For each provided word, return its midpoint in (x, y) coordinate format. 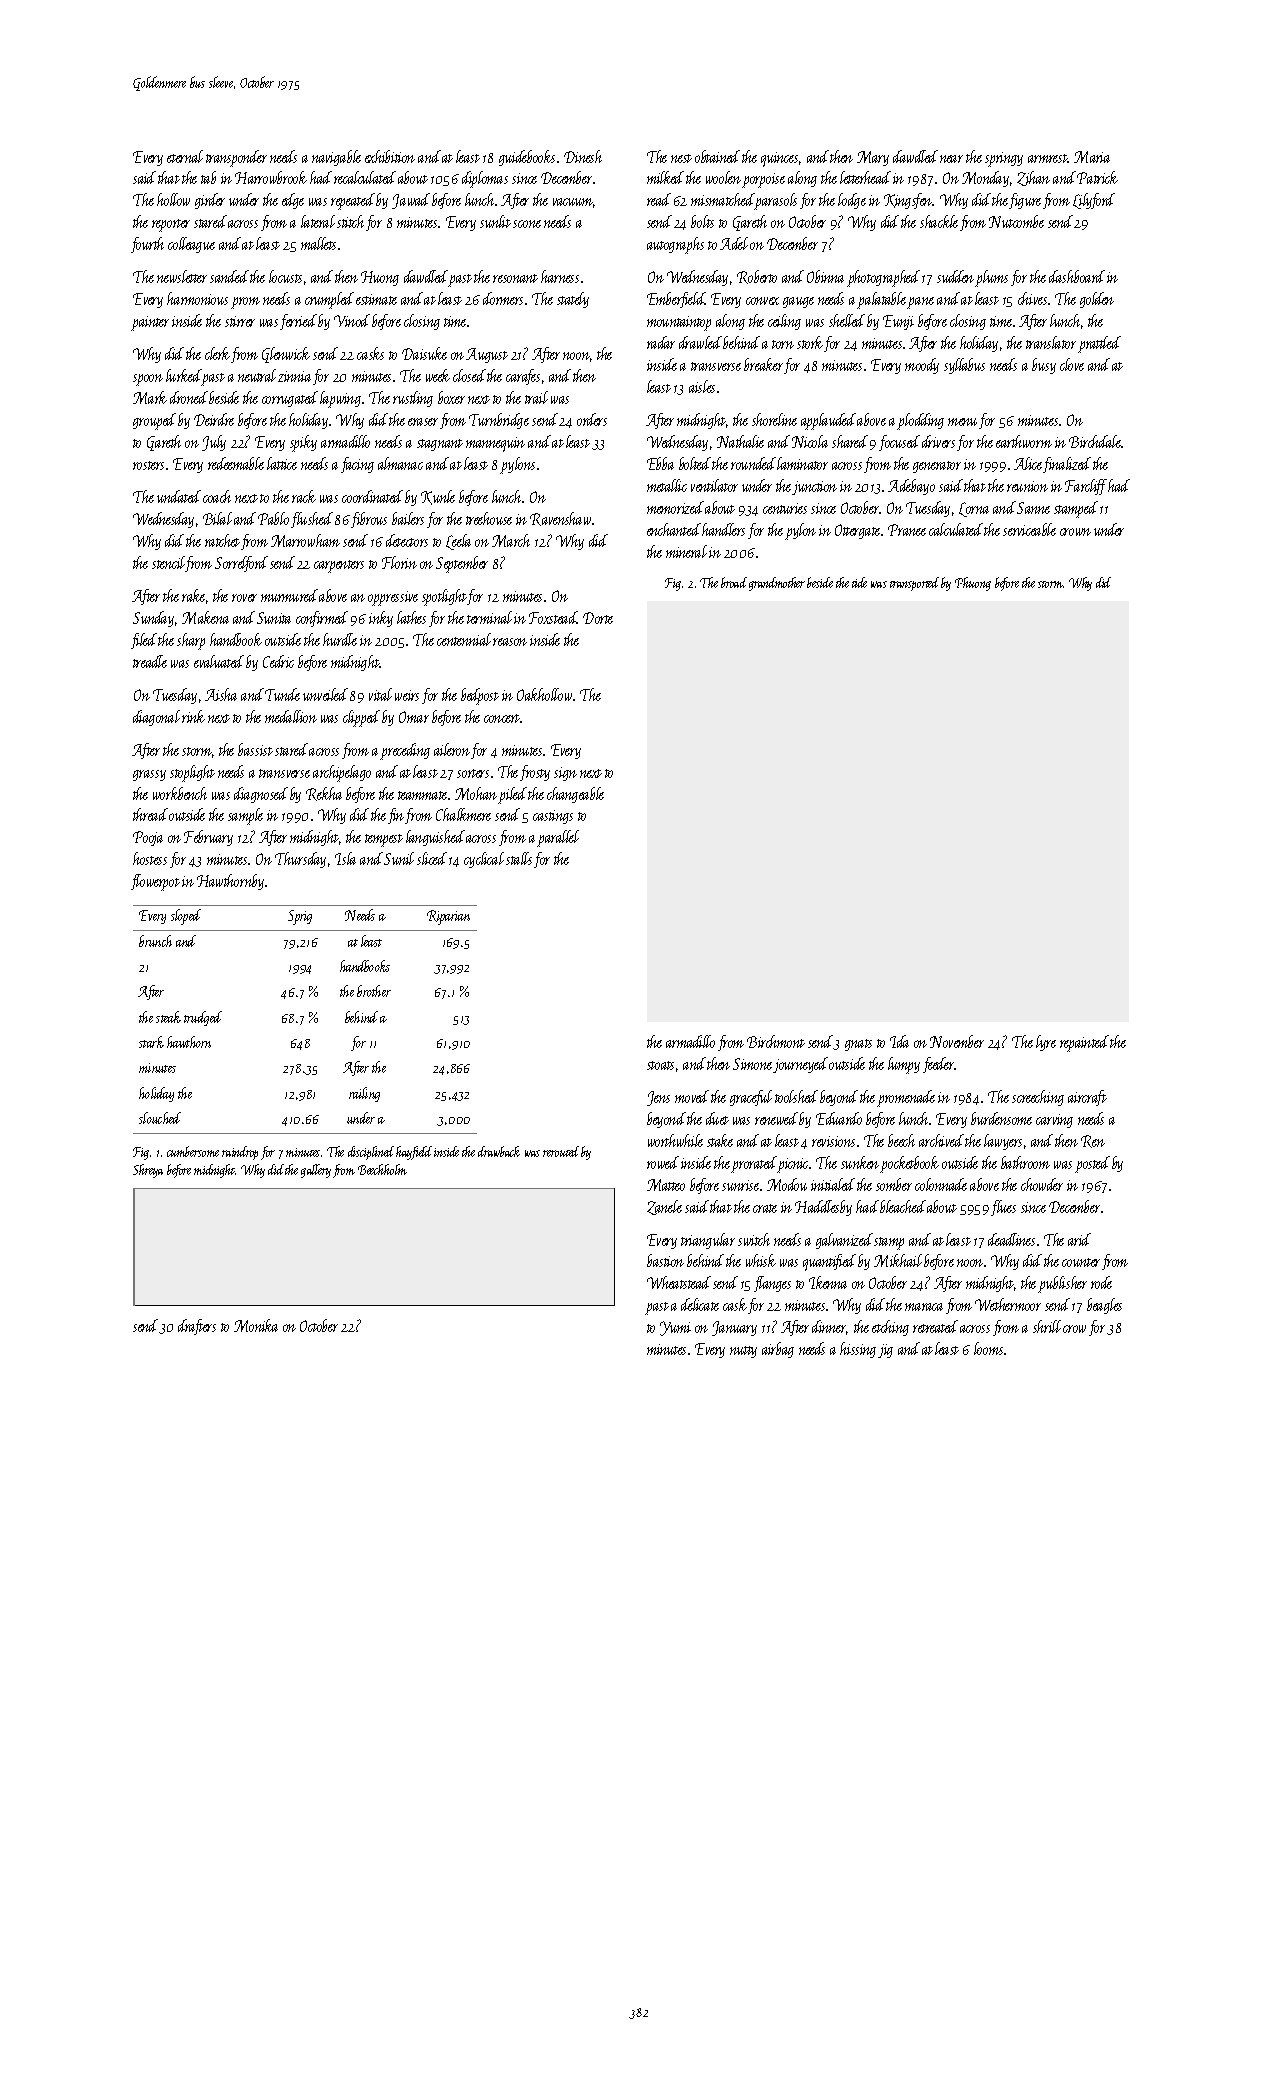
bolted (695, 463)
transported (914, 584)
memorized (675, 507)
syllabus (964, 366)
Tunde (282, 694)
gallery (316, 1171)
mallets (318, 243)
